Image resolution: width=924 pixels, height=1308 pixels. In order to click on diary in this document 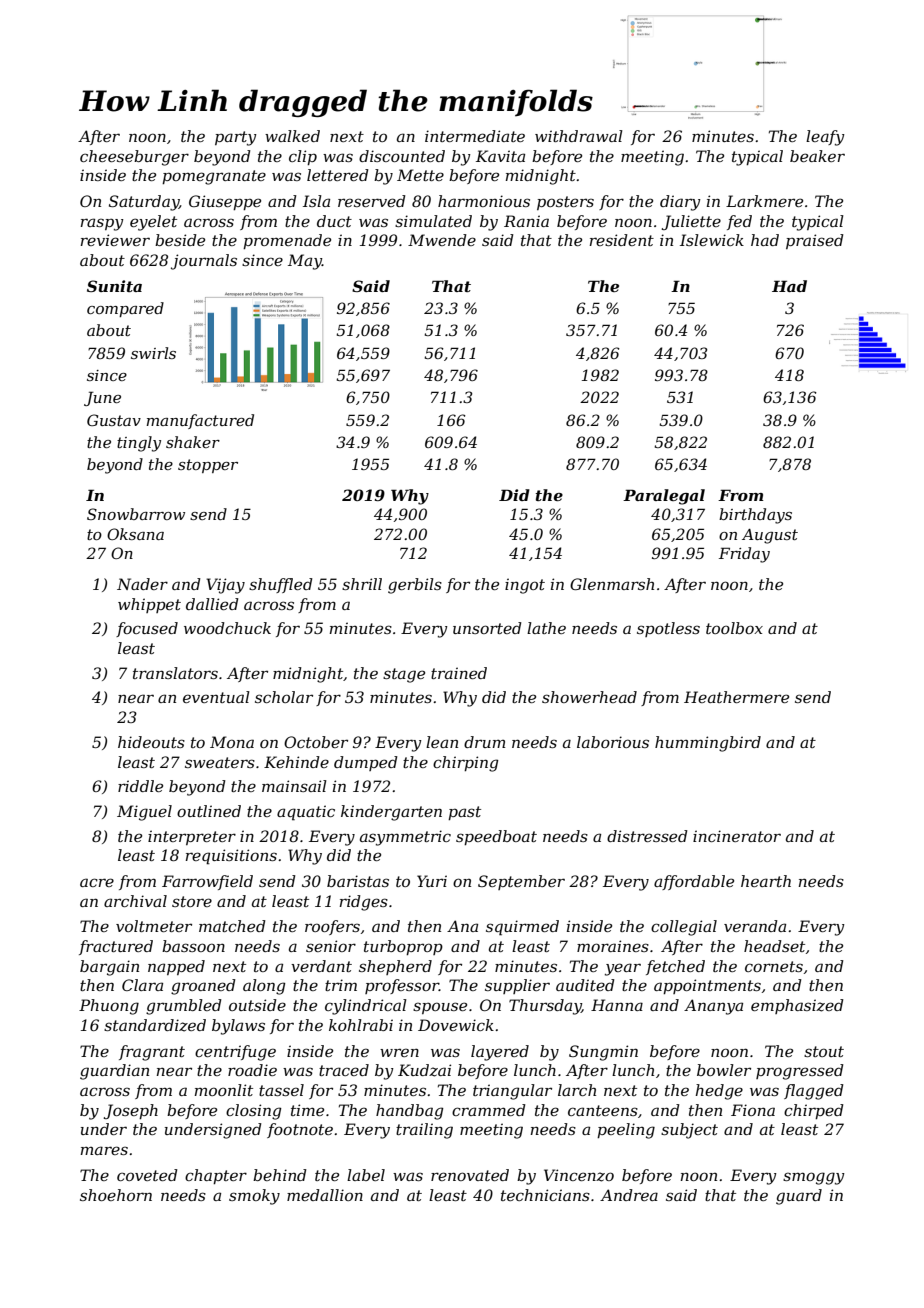, I will do `click(680, 203)`.
